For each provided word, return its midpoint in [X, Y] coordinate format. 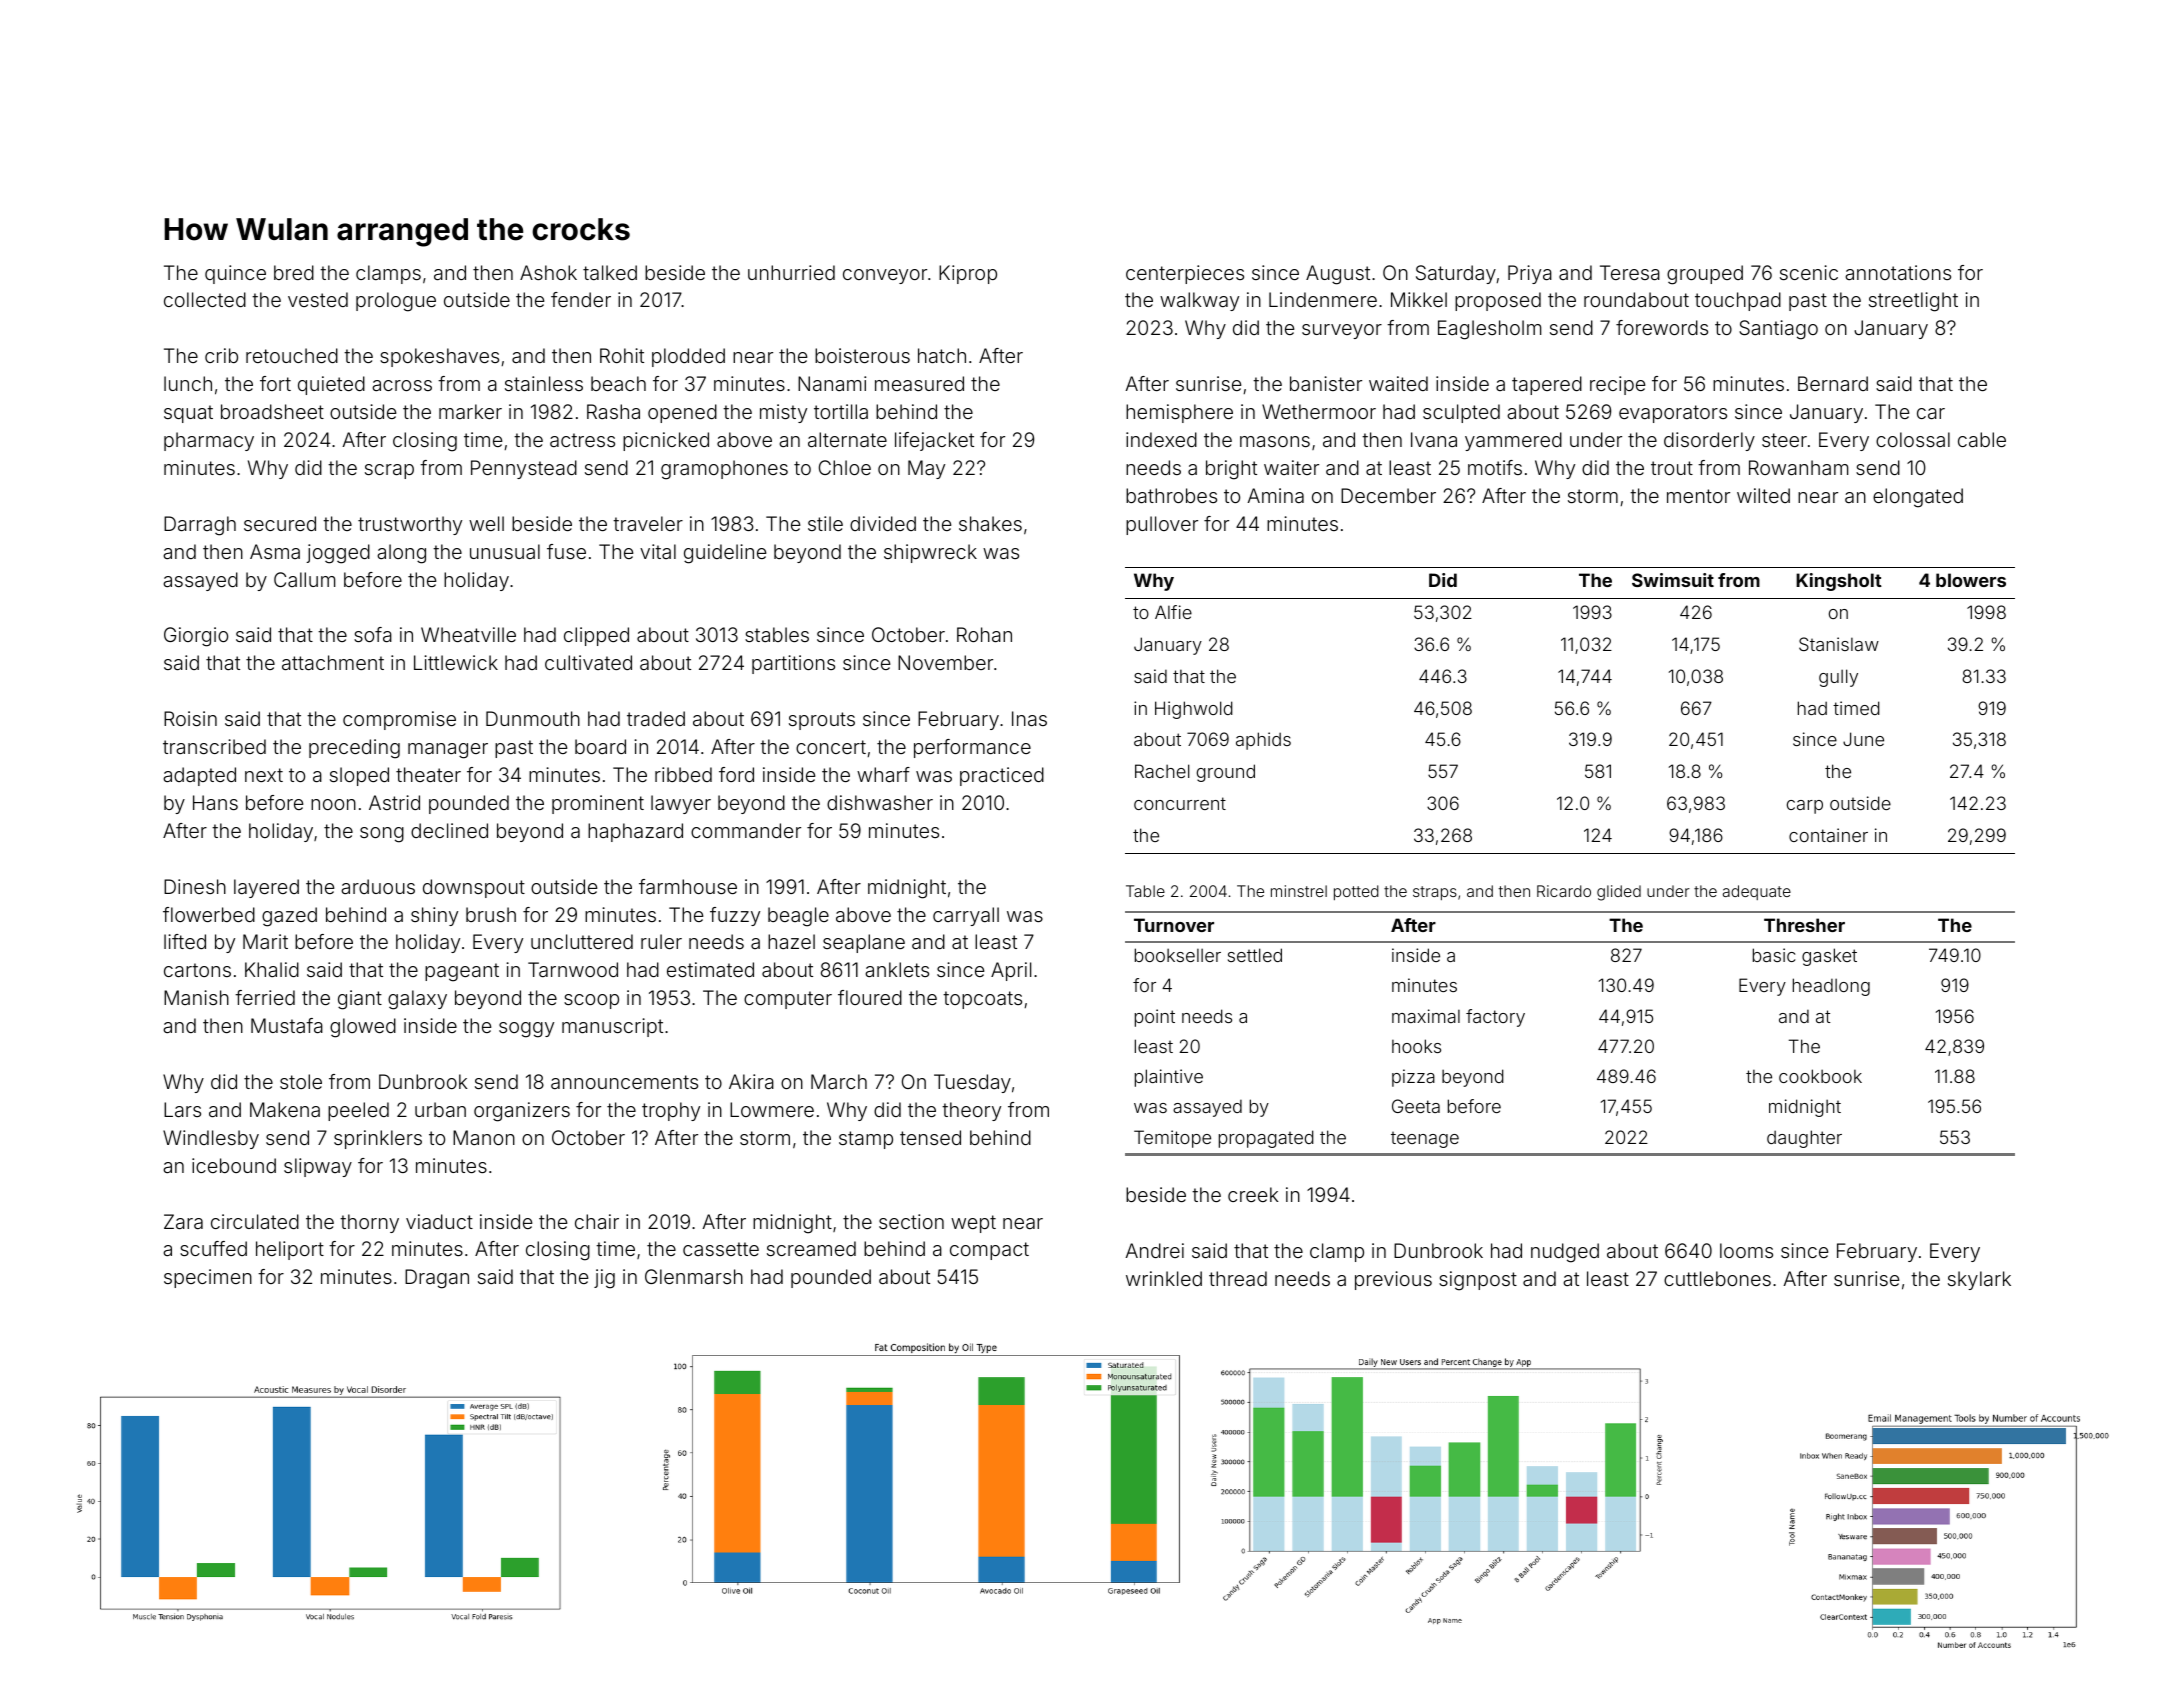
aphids [1263, 741]
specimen [208, 1278]
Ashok [548, 272]
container [1828, 835]
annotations [1898, 272]
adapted [199, 776]
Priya [1530, 274]
